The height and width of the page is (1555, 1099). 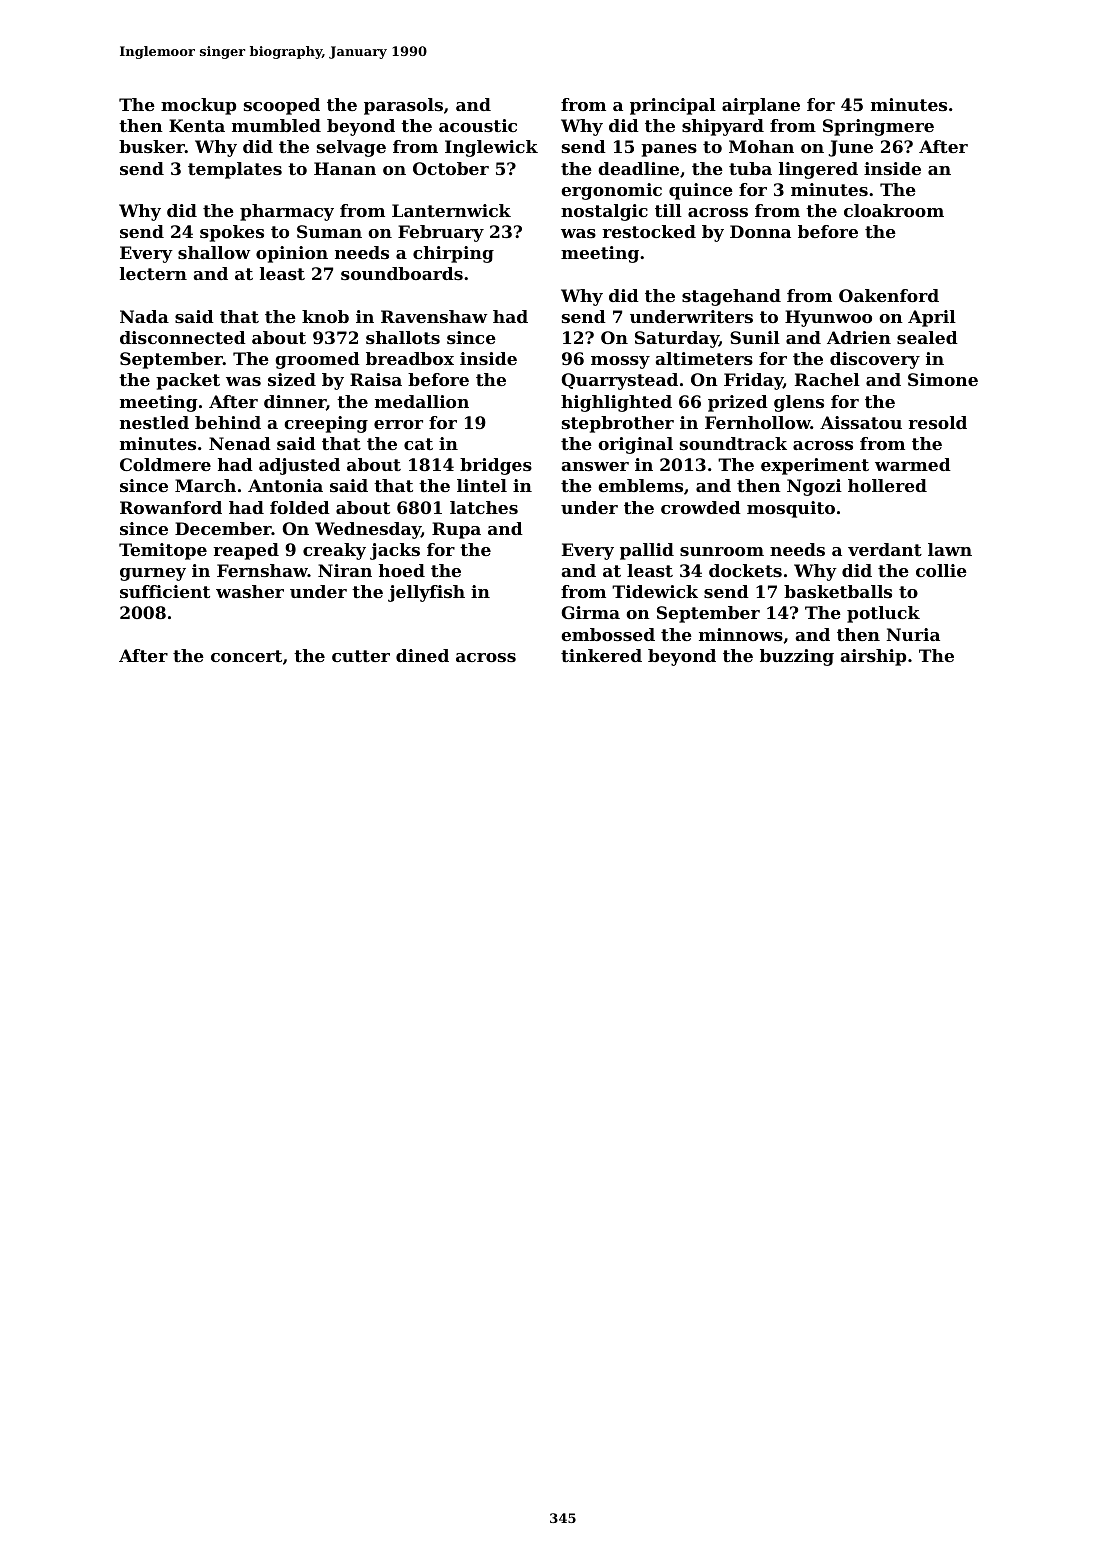 I want to click on disconnected, so click(x=183, y=337).
